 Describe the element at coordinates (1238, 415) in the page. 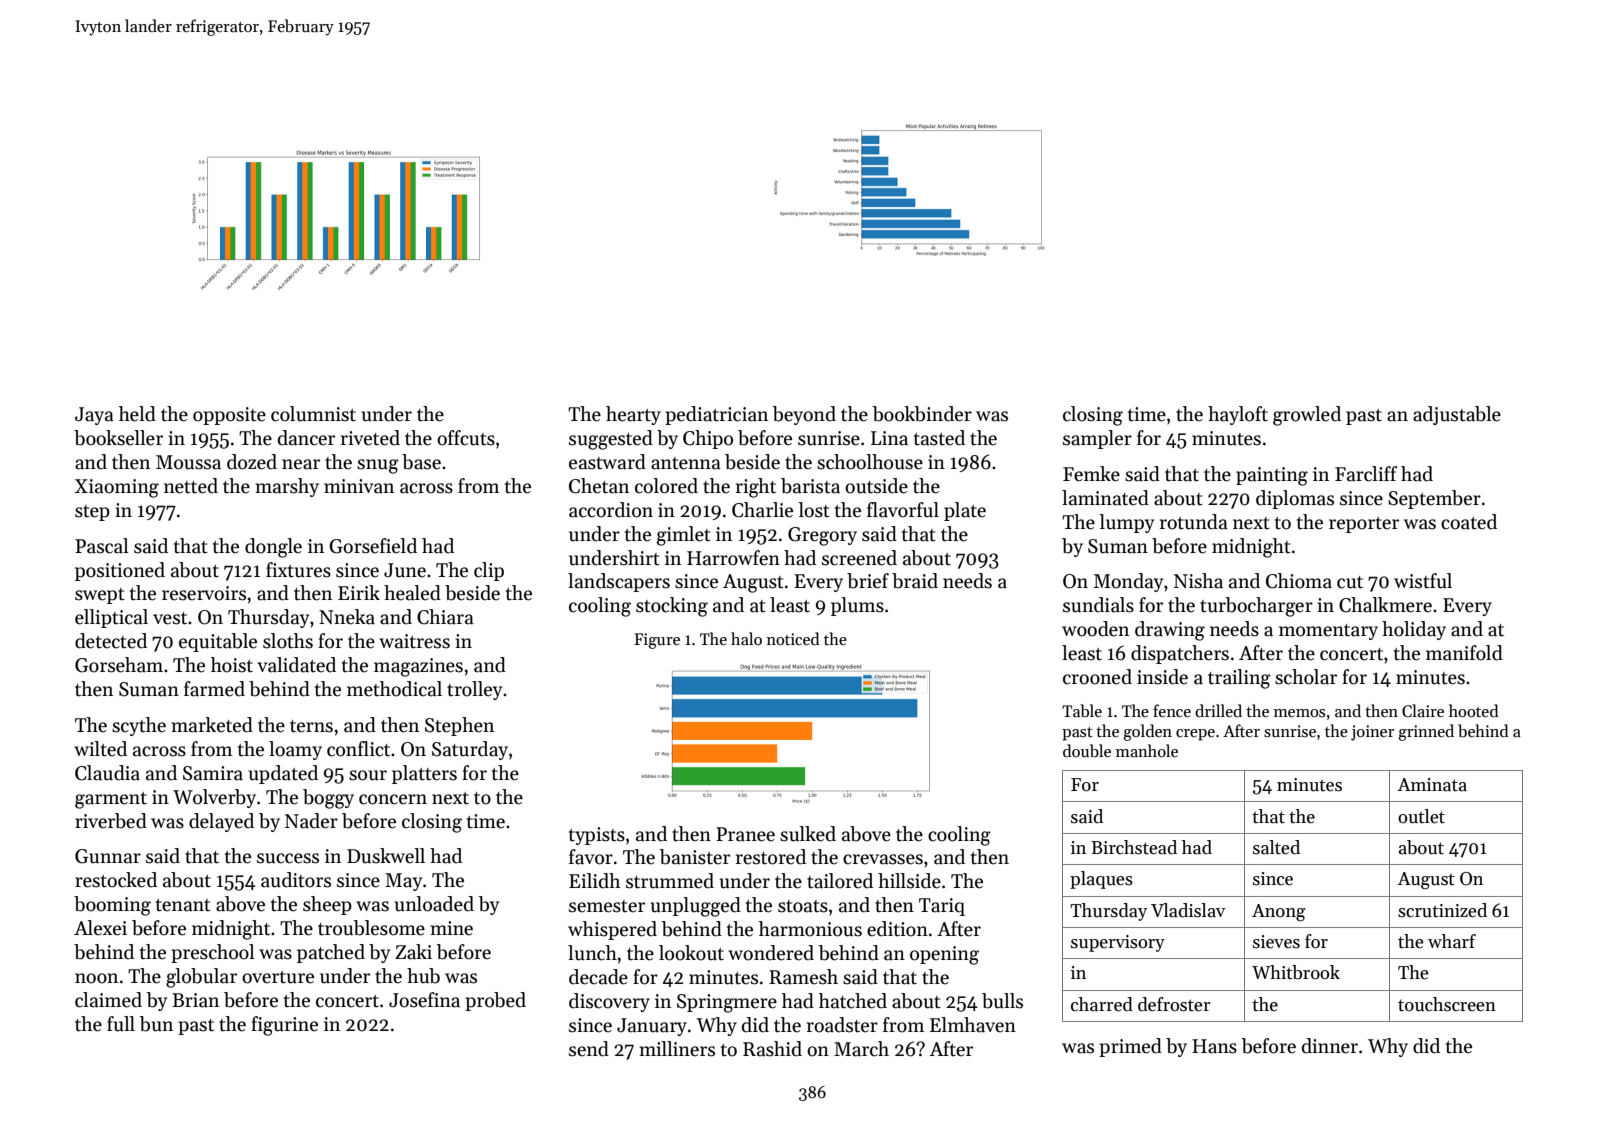

I see `hayloft` at that location.
